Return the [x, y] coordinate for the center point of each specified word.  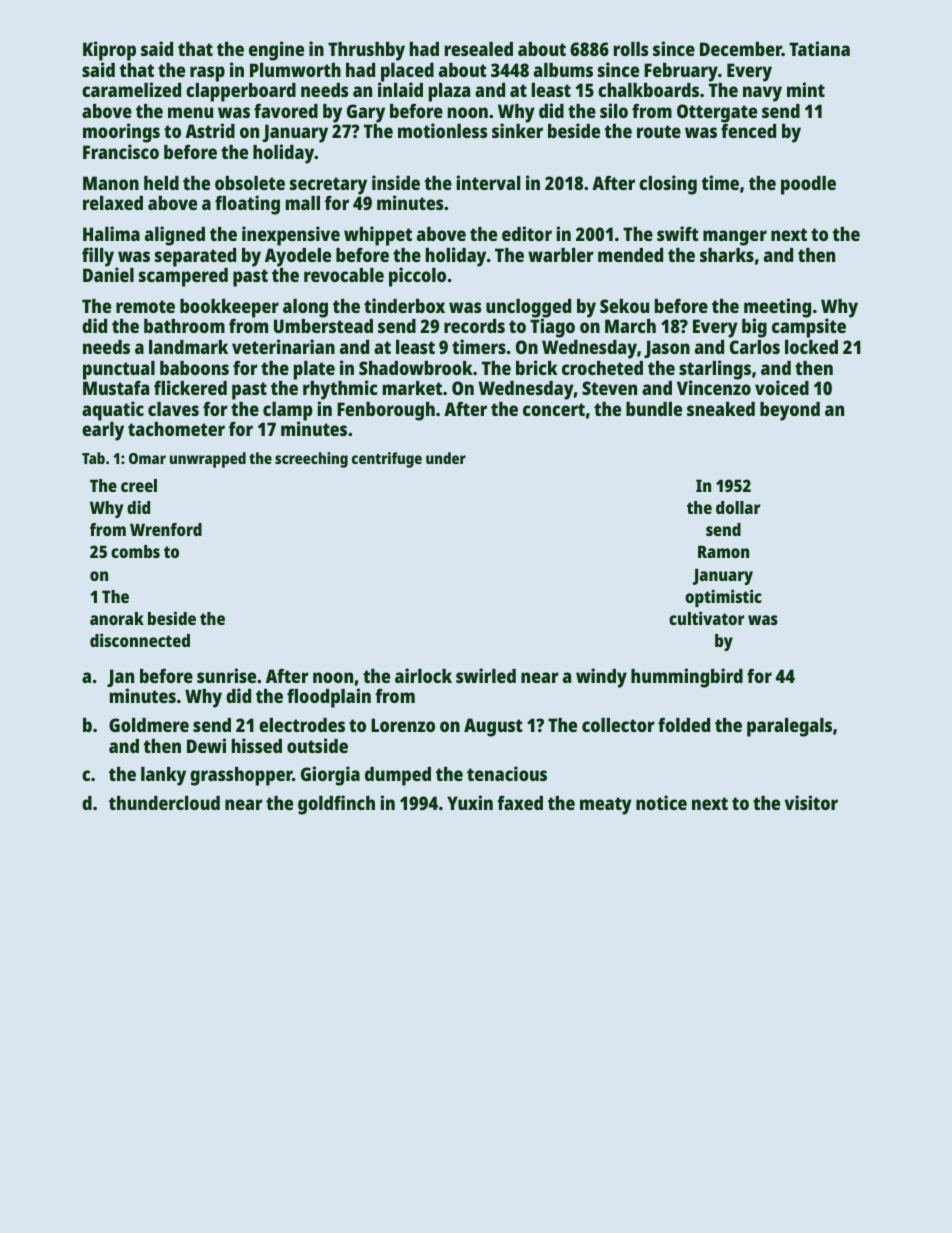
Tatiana [819, 48]
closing [668, 185]
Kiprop [109, 51]
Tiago [552, 328]
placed [407, 72]
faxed [520, 803]
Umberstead [323, 326]
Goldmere [149, 725]
